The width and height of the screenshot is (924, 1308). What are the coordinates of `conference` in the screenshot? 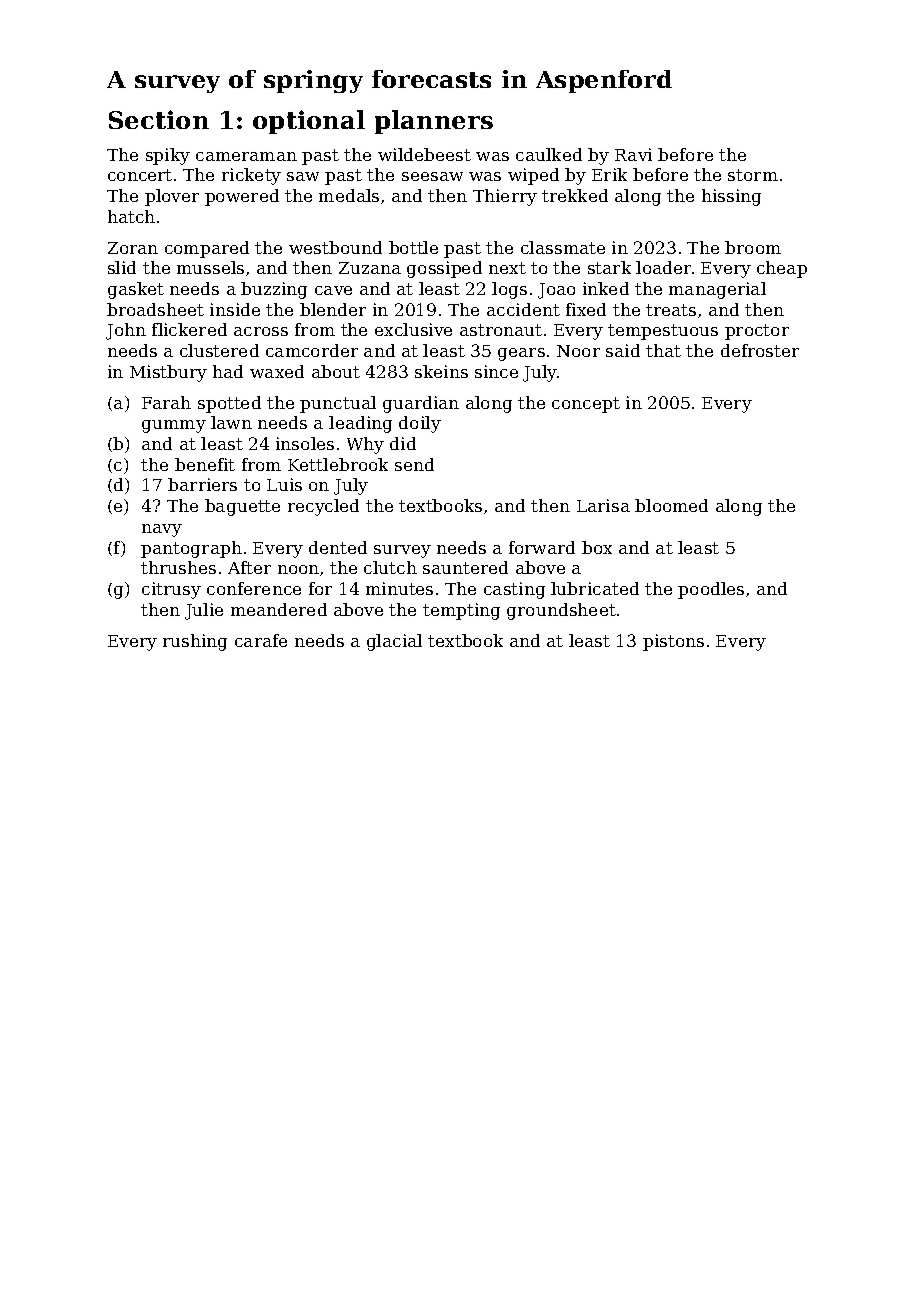 It's located at (254, 588).
